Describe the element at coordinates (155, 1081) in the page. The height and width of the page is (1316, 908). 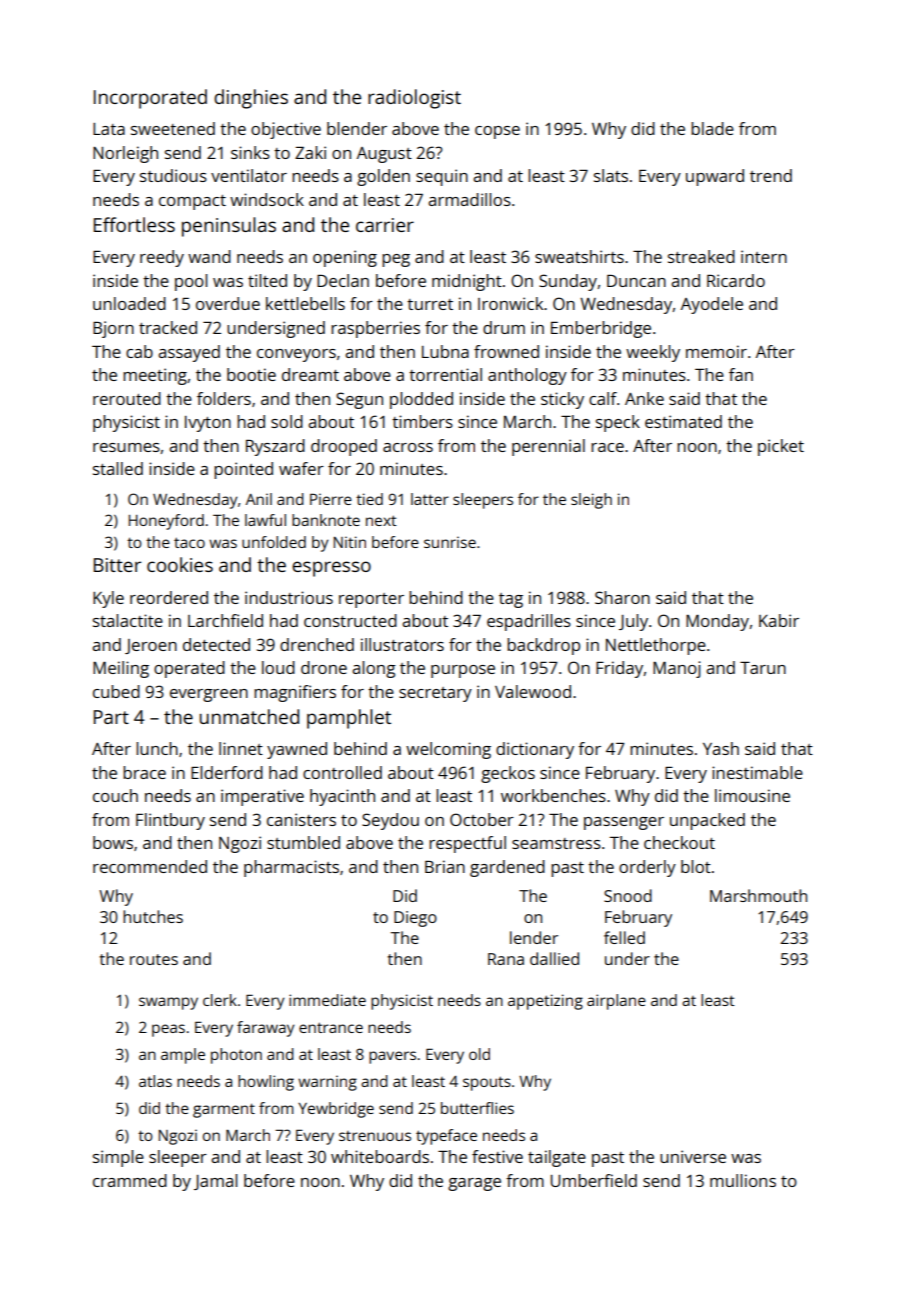
I see `atlas` at that location.
